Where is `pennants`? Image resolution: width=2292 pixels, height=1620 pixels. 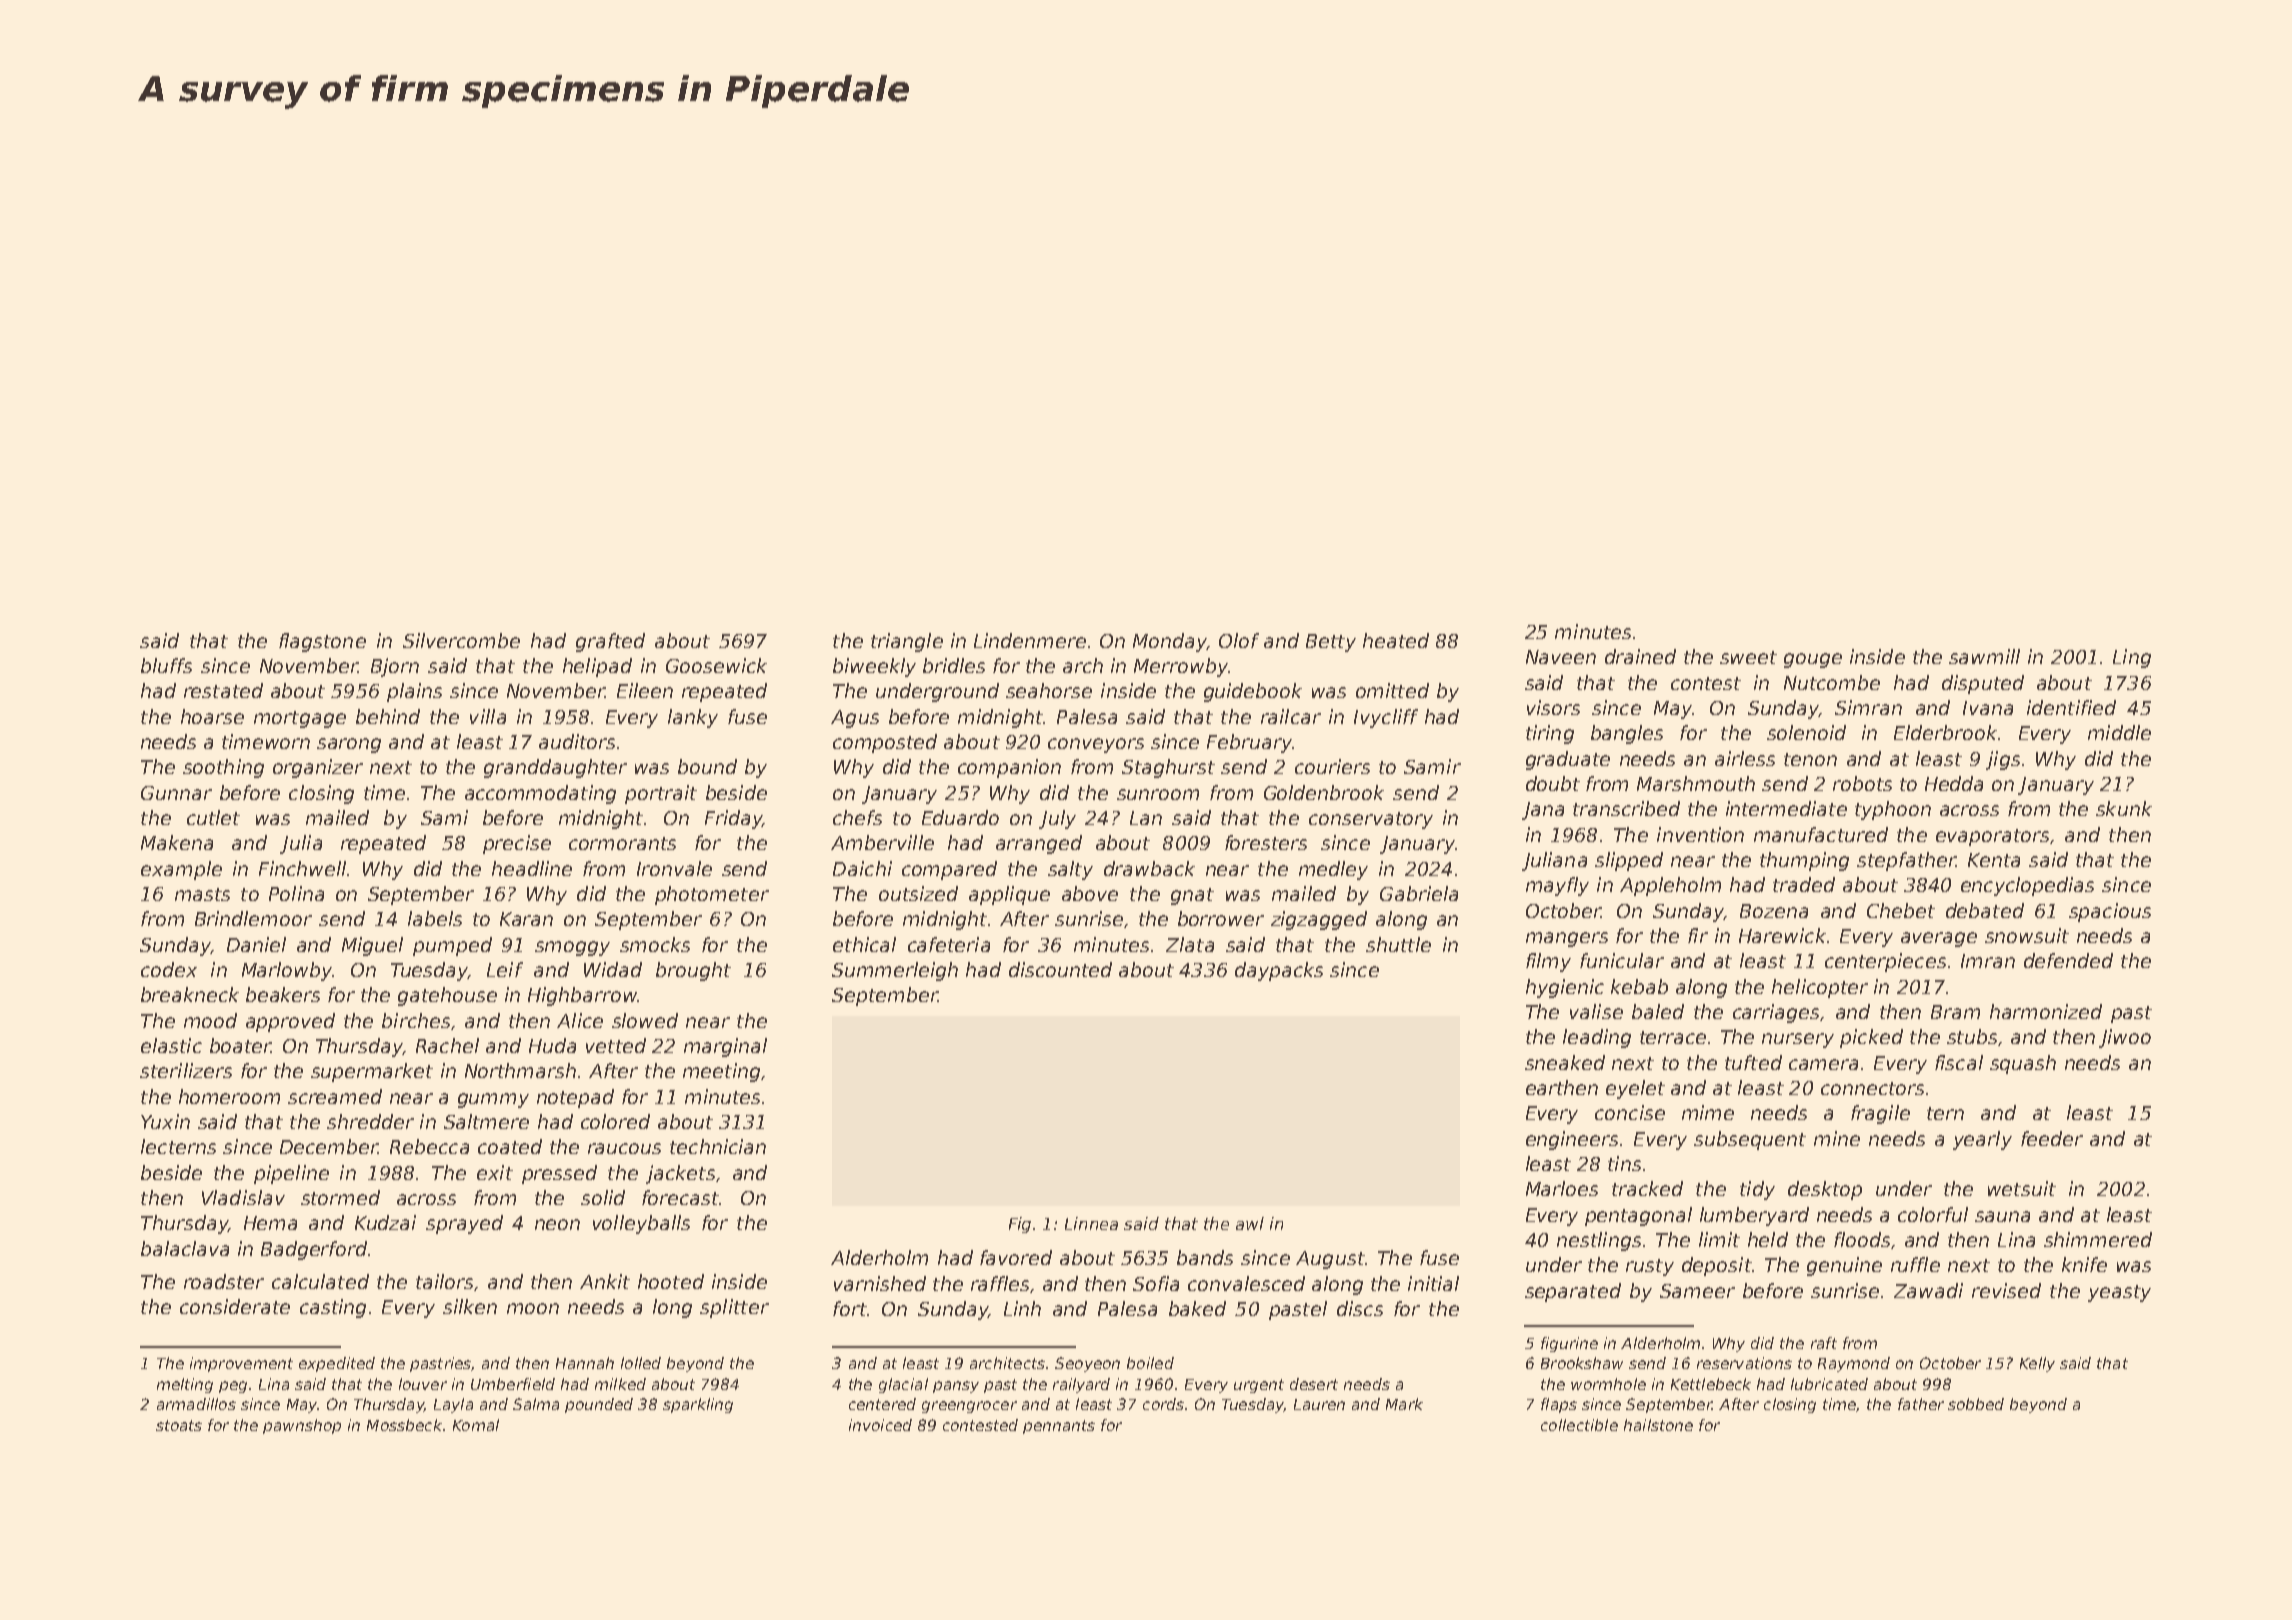
pennants is located at coordinates (1059, 1427).
